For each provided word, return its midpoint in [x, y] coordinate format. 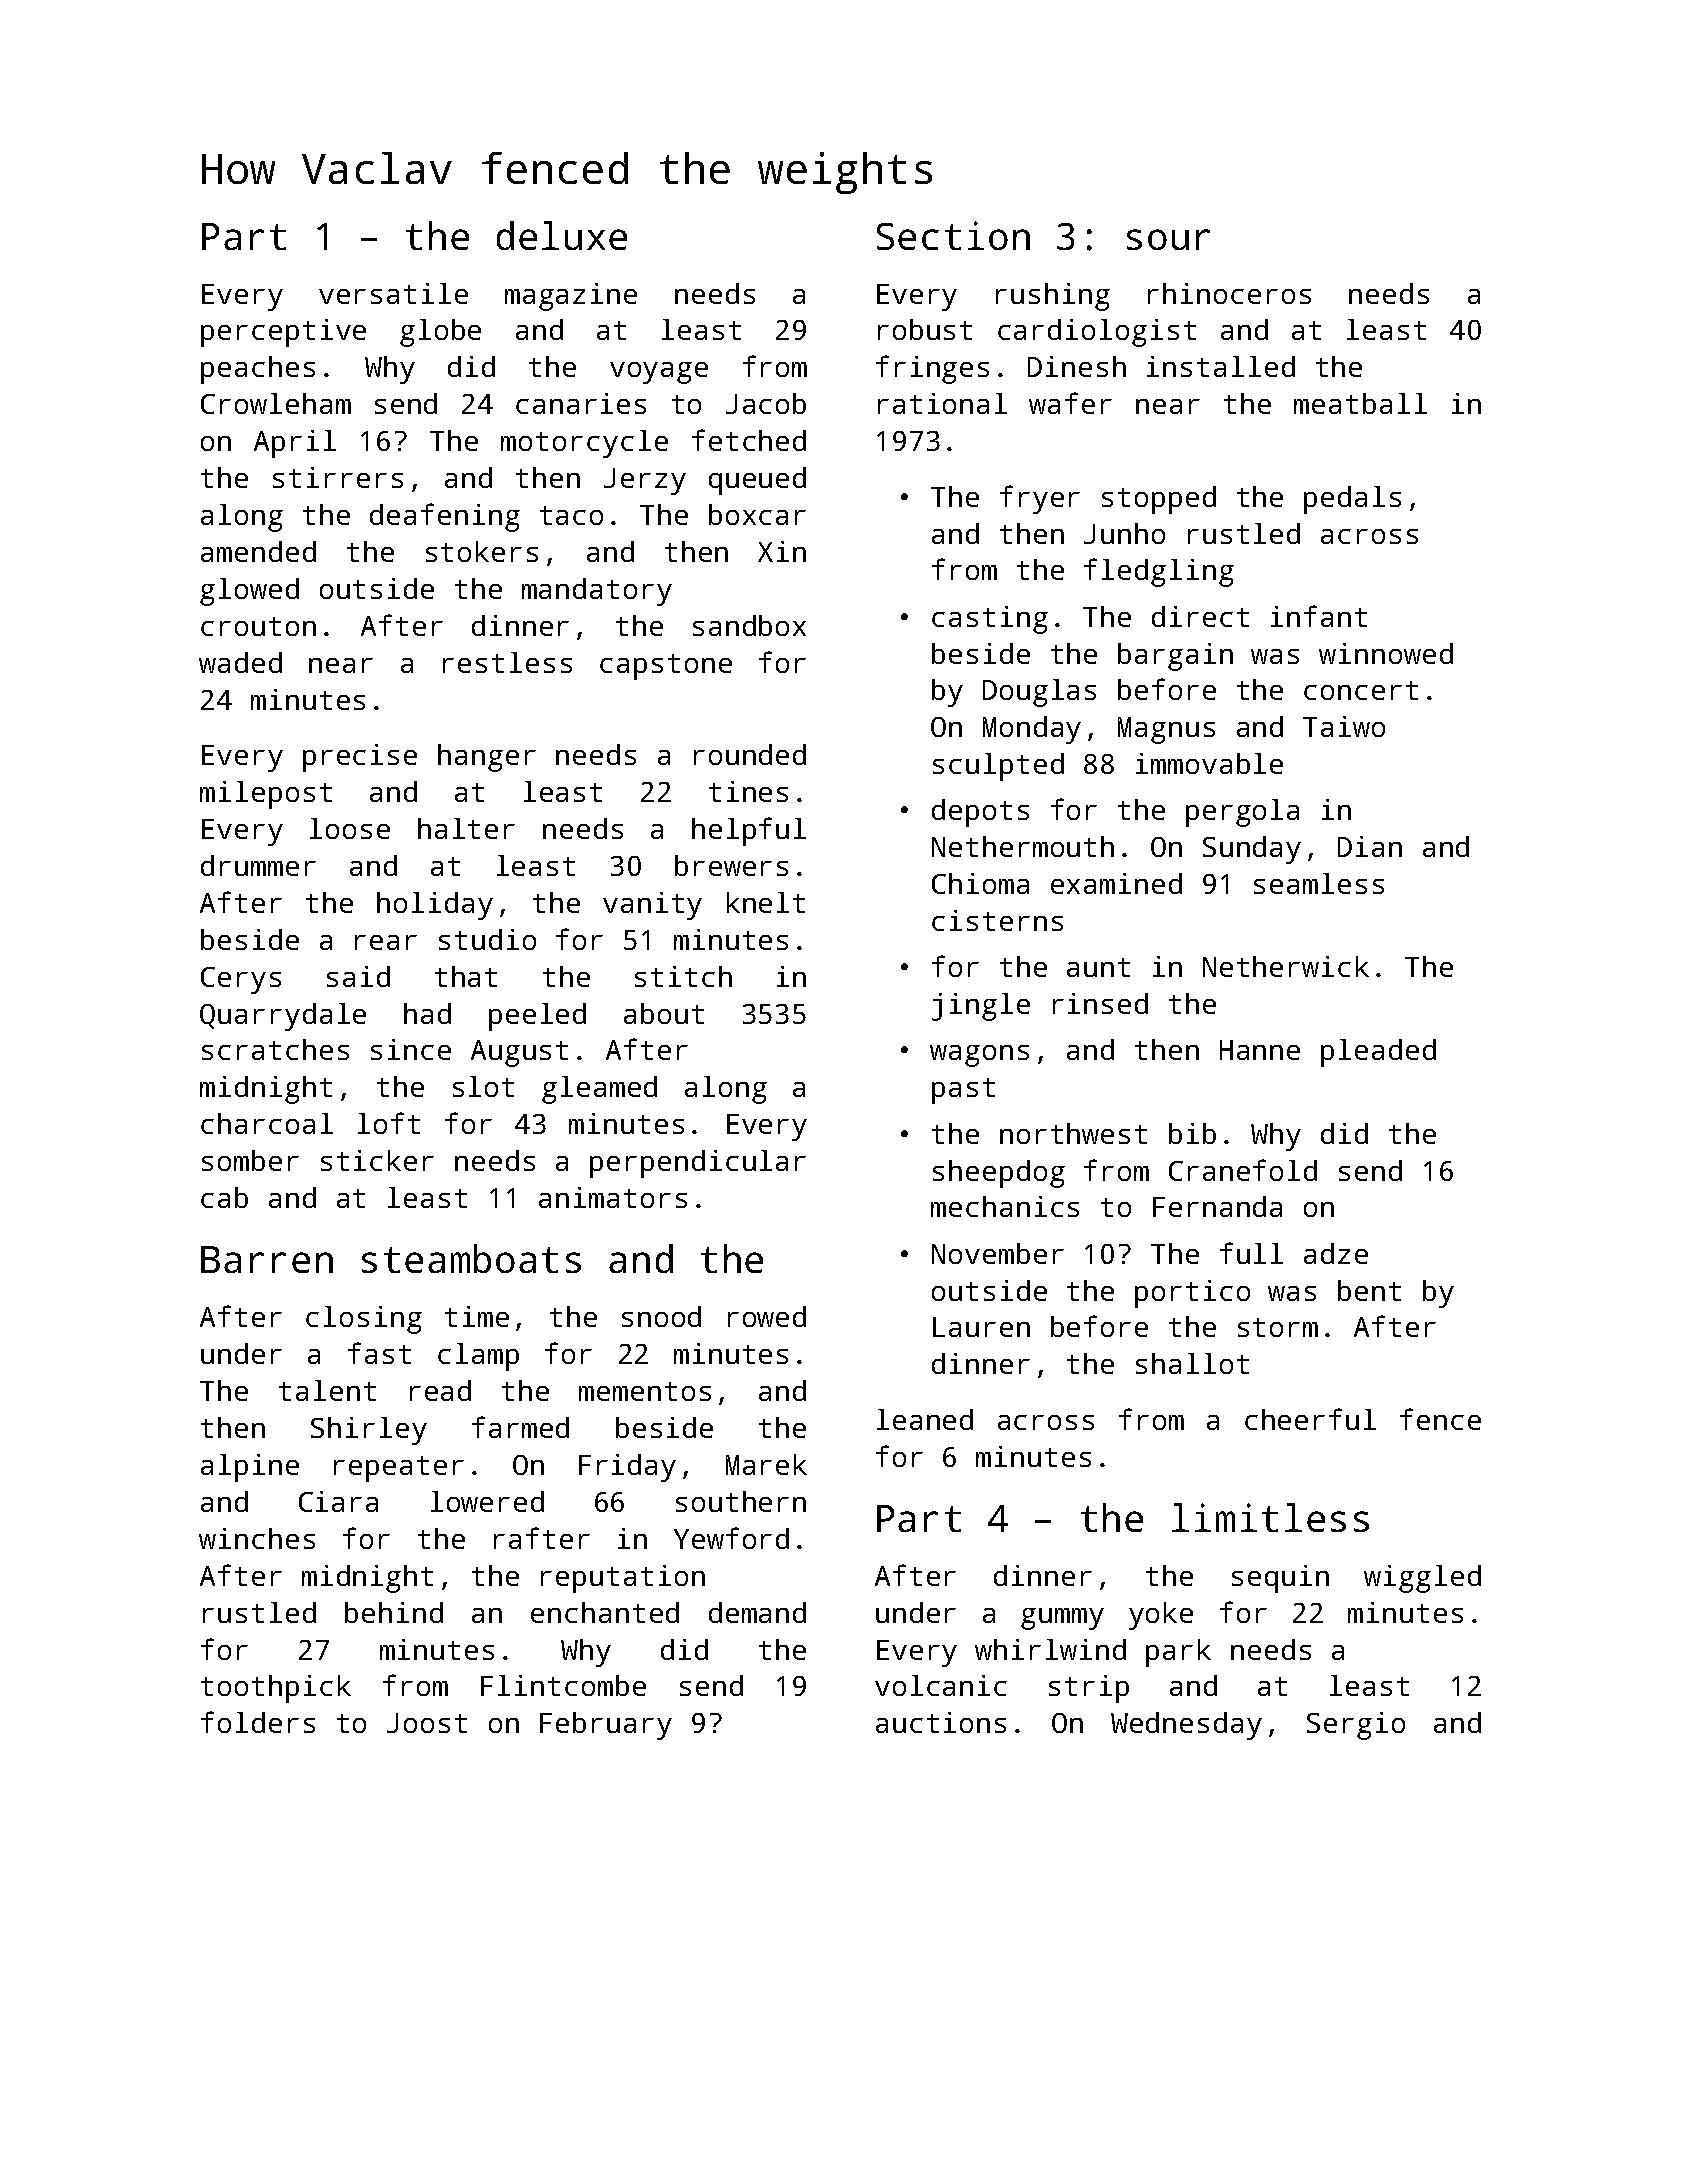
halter [466, 828]
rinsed [1100, 1003]
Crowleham [276, 403]
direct [1200, 616]
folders [258, 1722]
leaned [925, 1419]
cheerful [1310, 1419]
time [477, 1316]
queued [757, 481]
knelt [766, 902]
